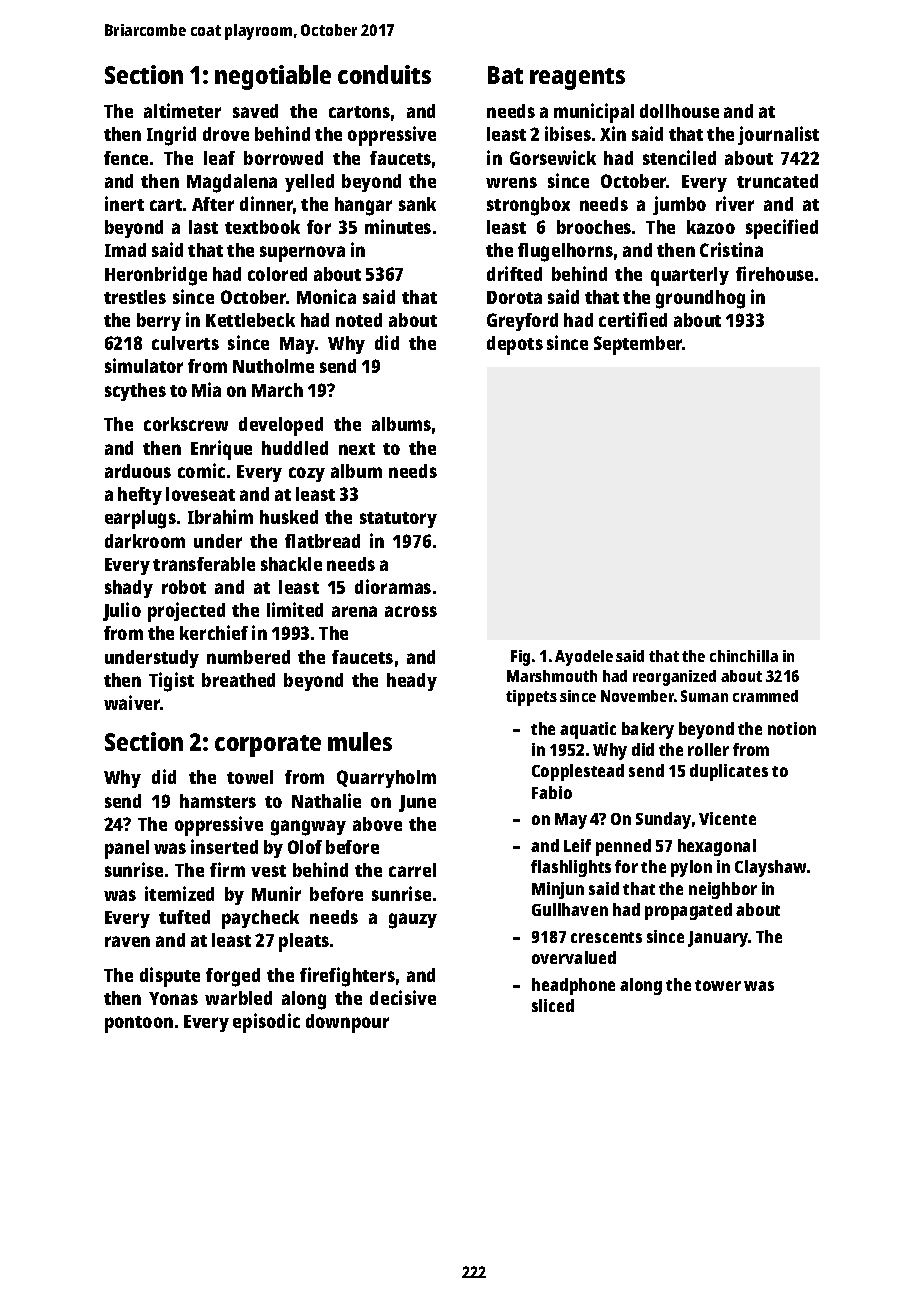  What do you see at coordinates (357, 449) in the document?
I see `next` at bounding box center [357, 449].
